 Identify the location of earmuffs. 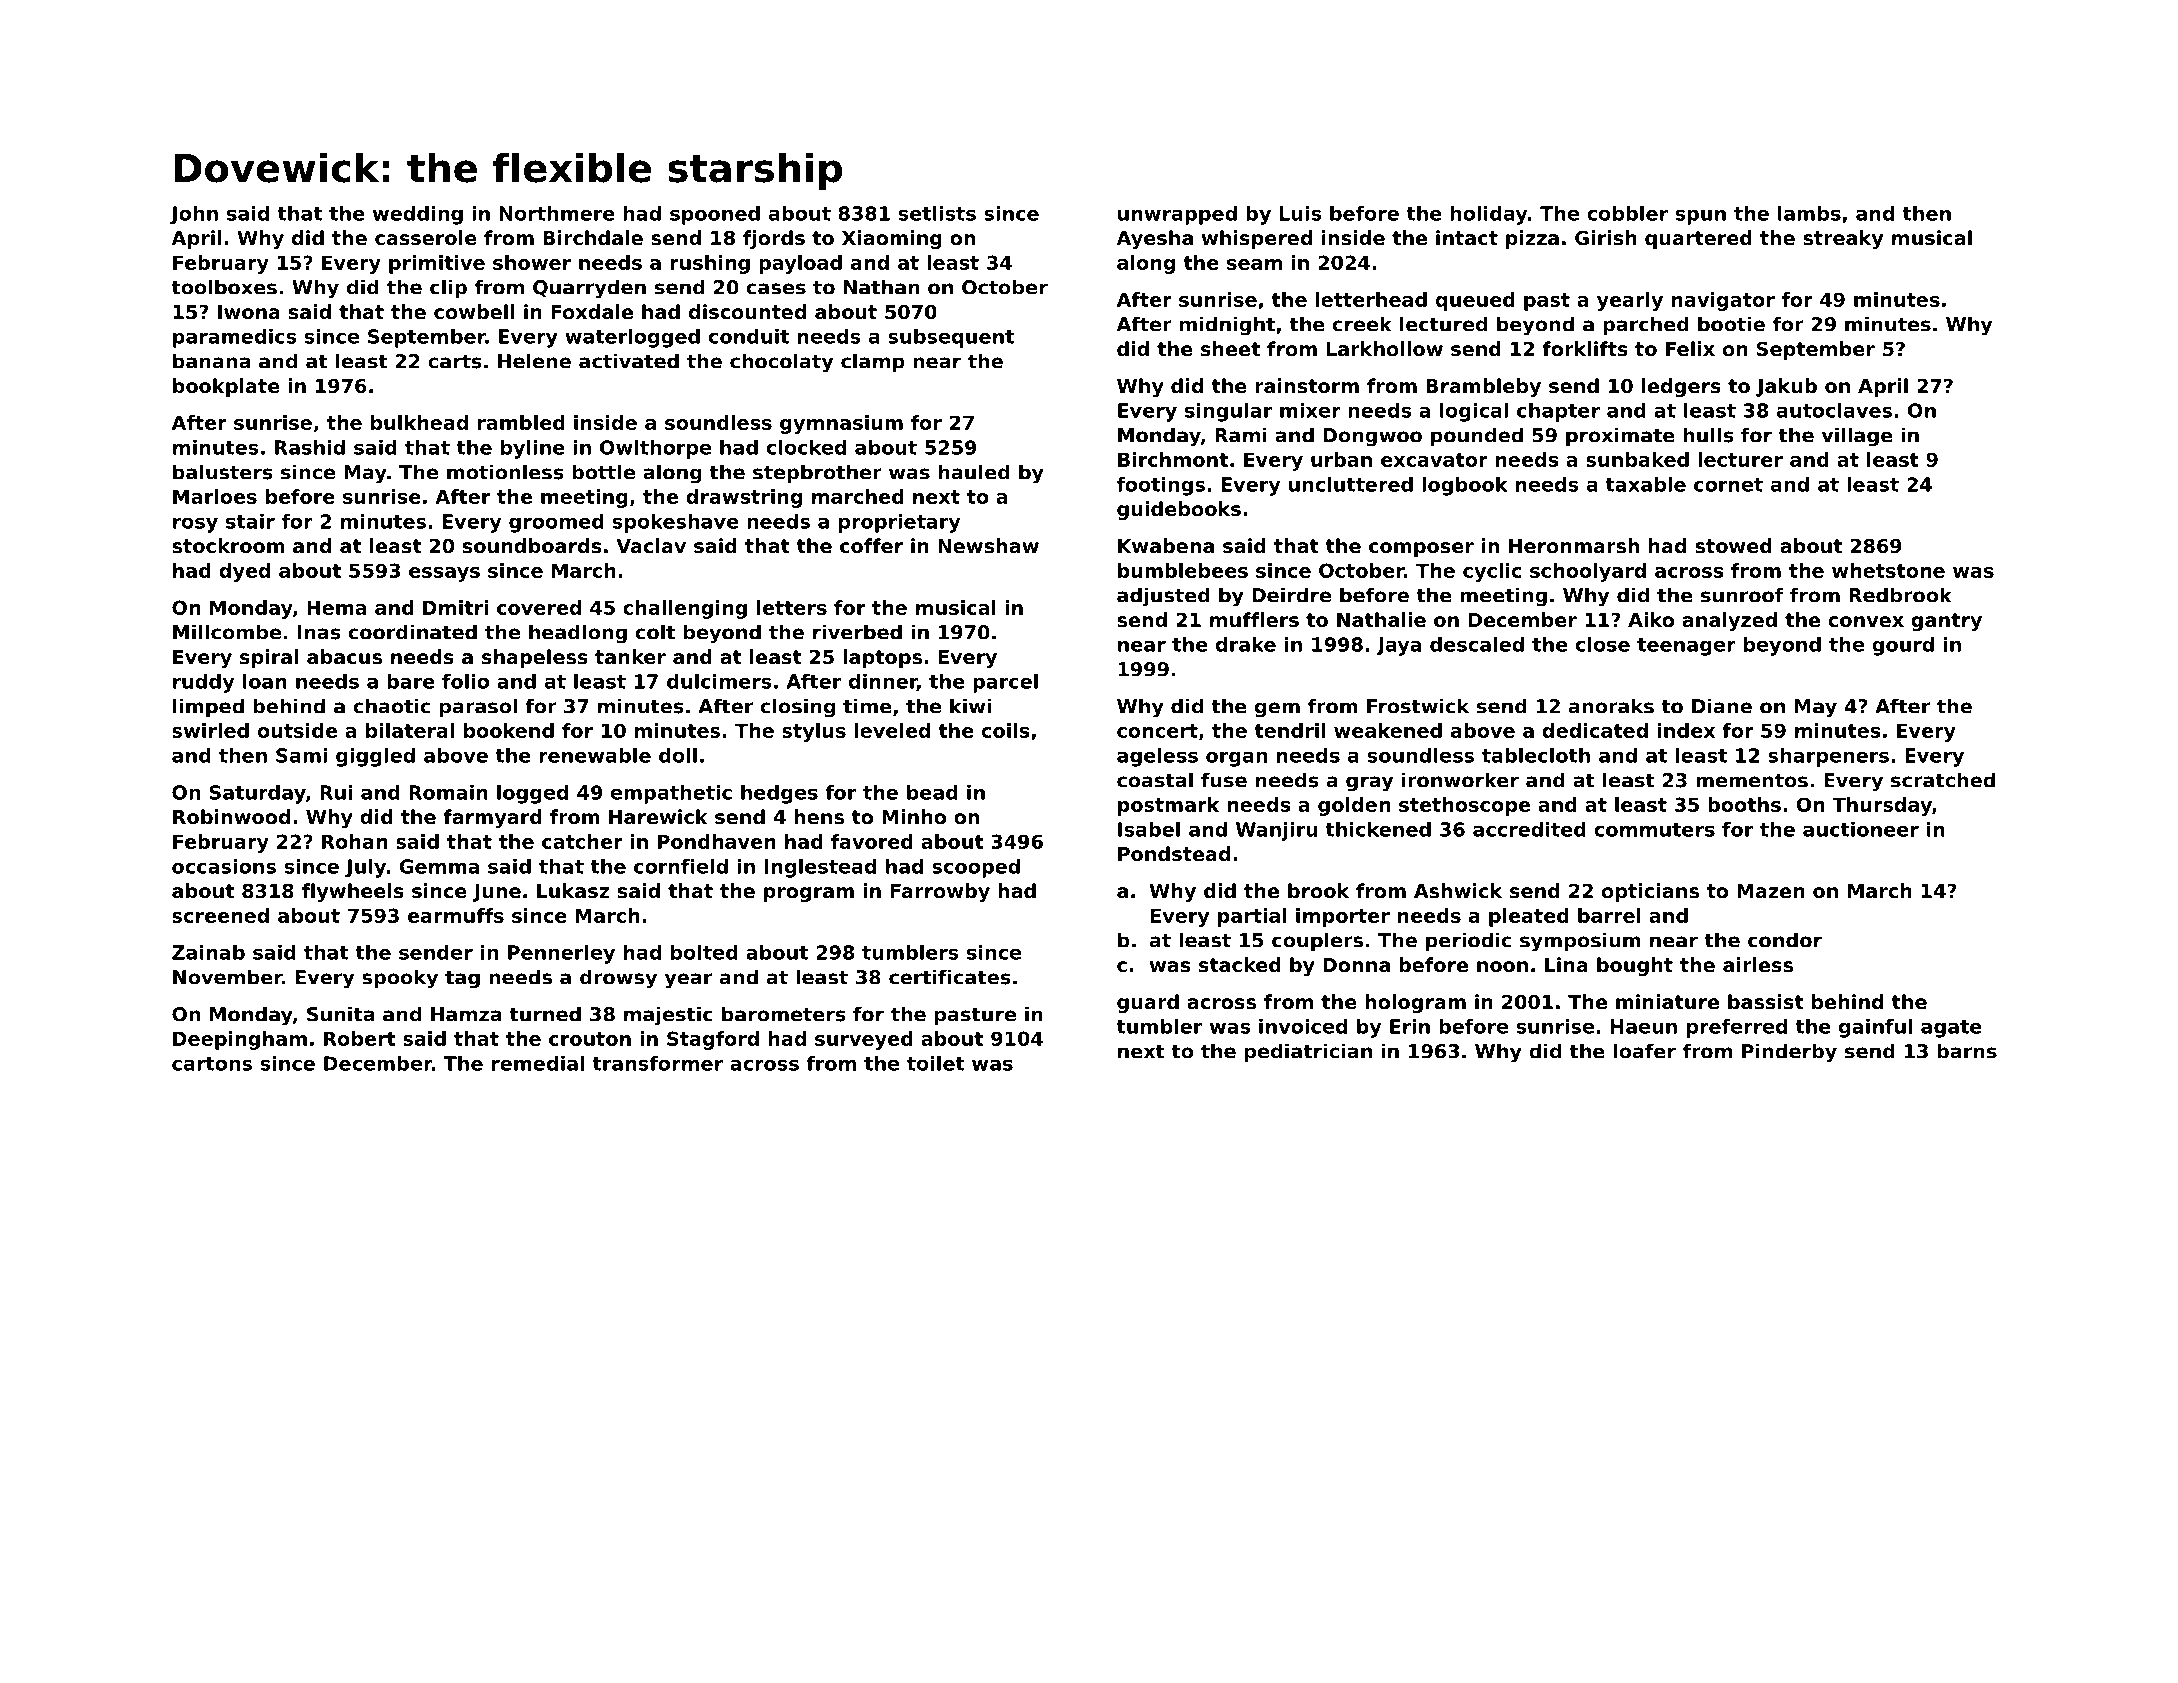
(456, 915).
